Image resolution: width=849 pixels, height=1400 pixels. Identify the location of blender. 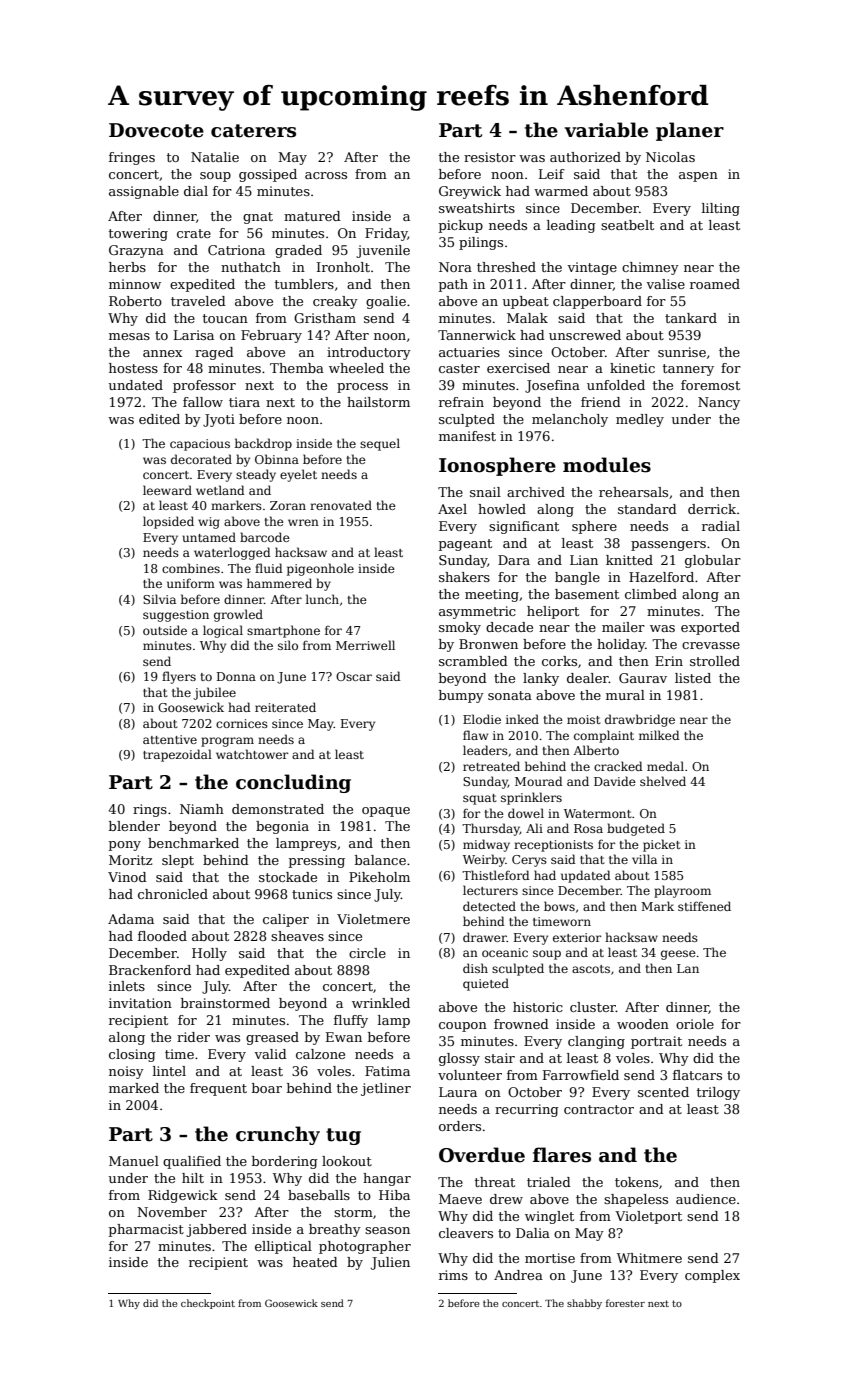
(134, 826).
